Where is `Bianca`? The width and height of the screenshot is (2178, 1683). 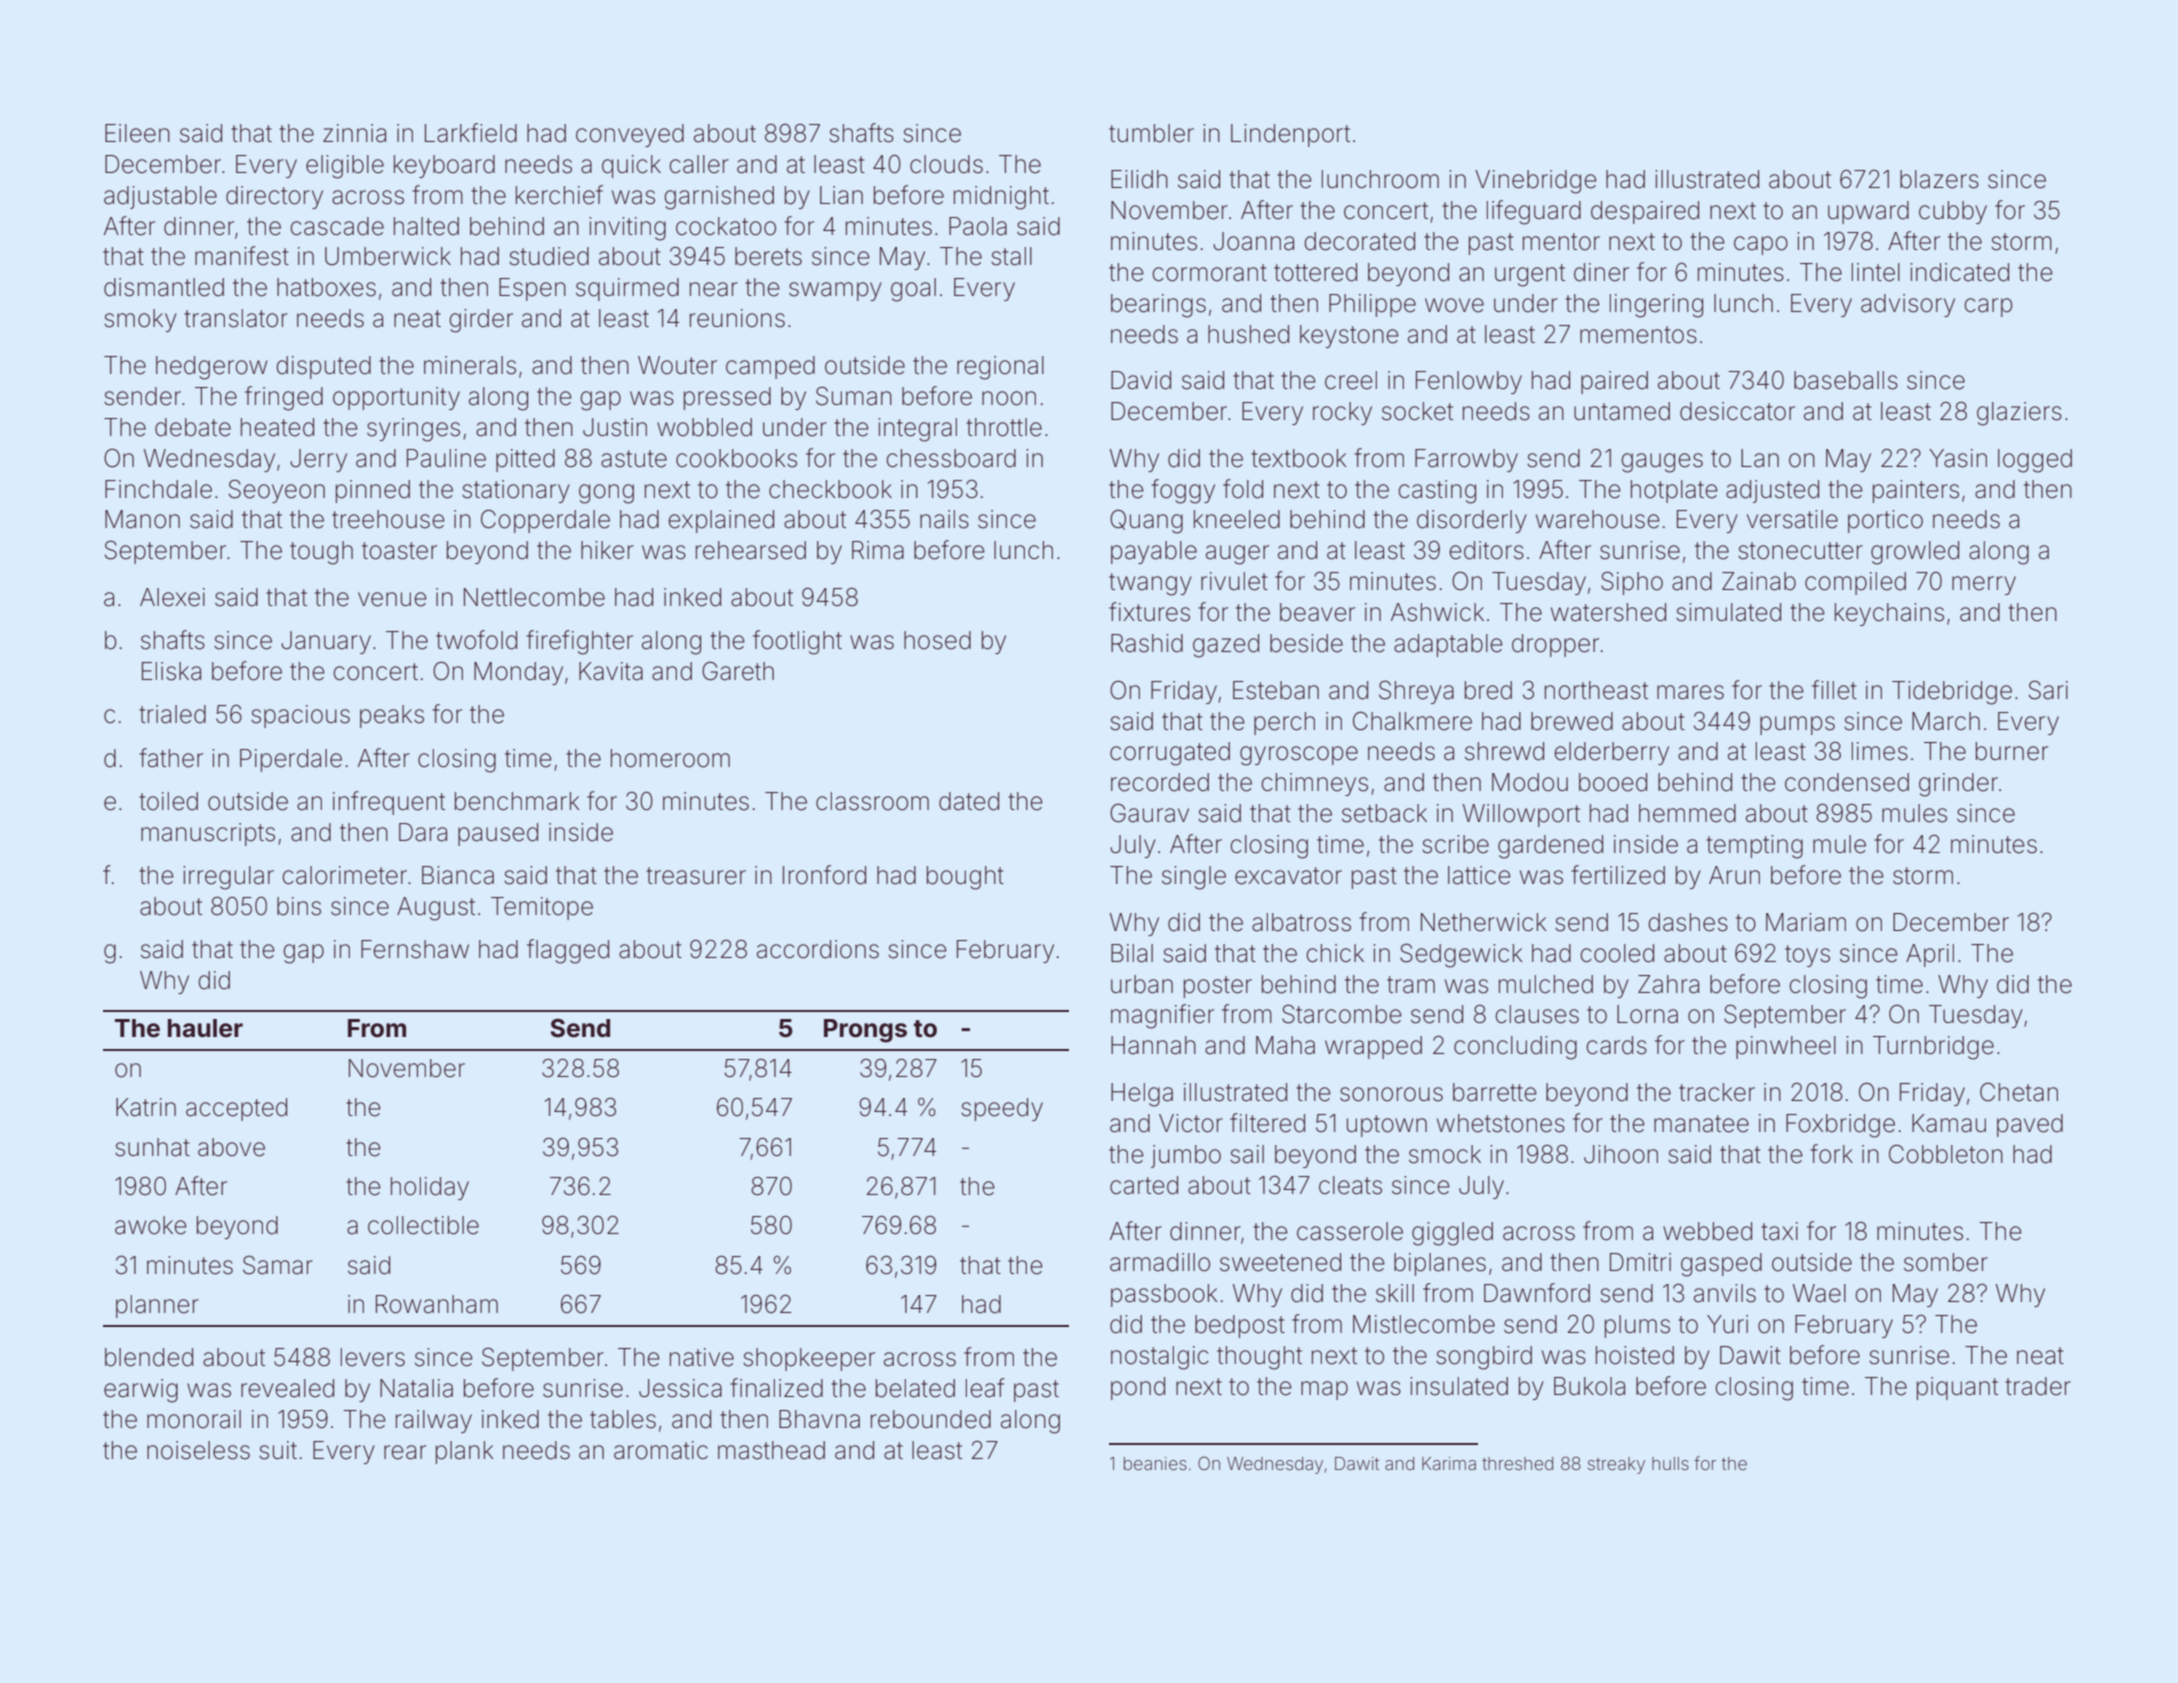
Bianca is located at coordinates (458, 875).
